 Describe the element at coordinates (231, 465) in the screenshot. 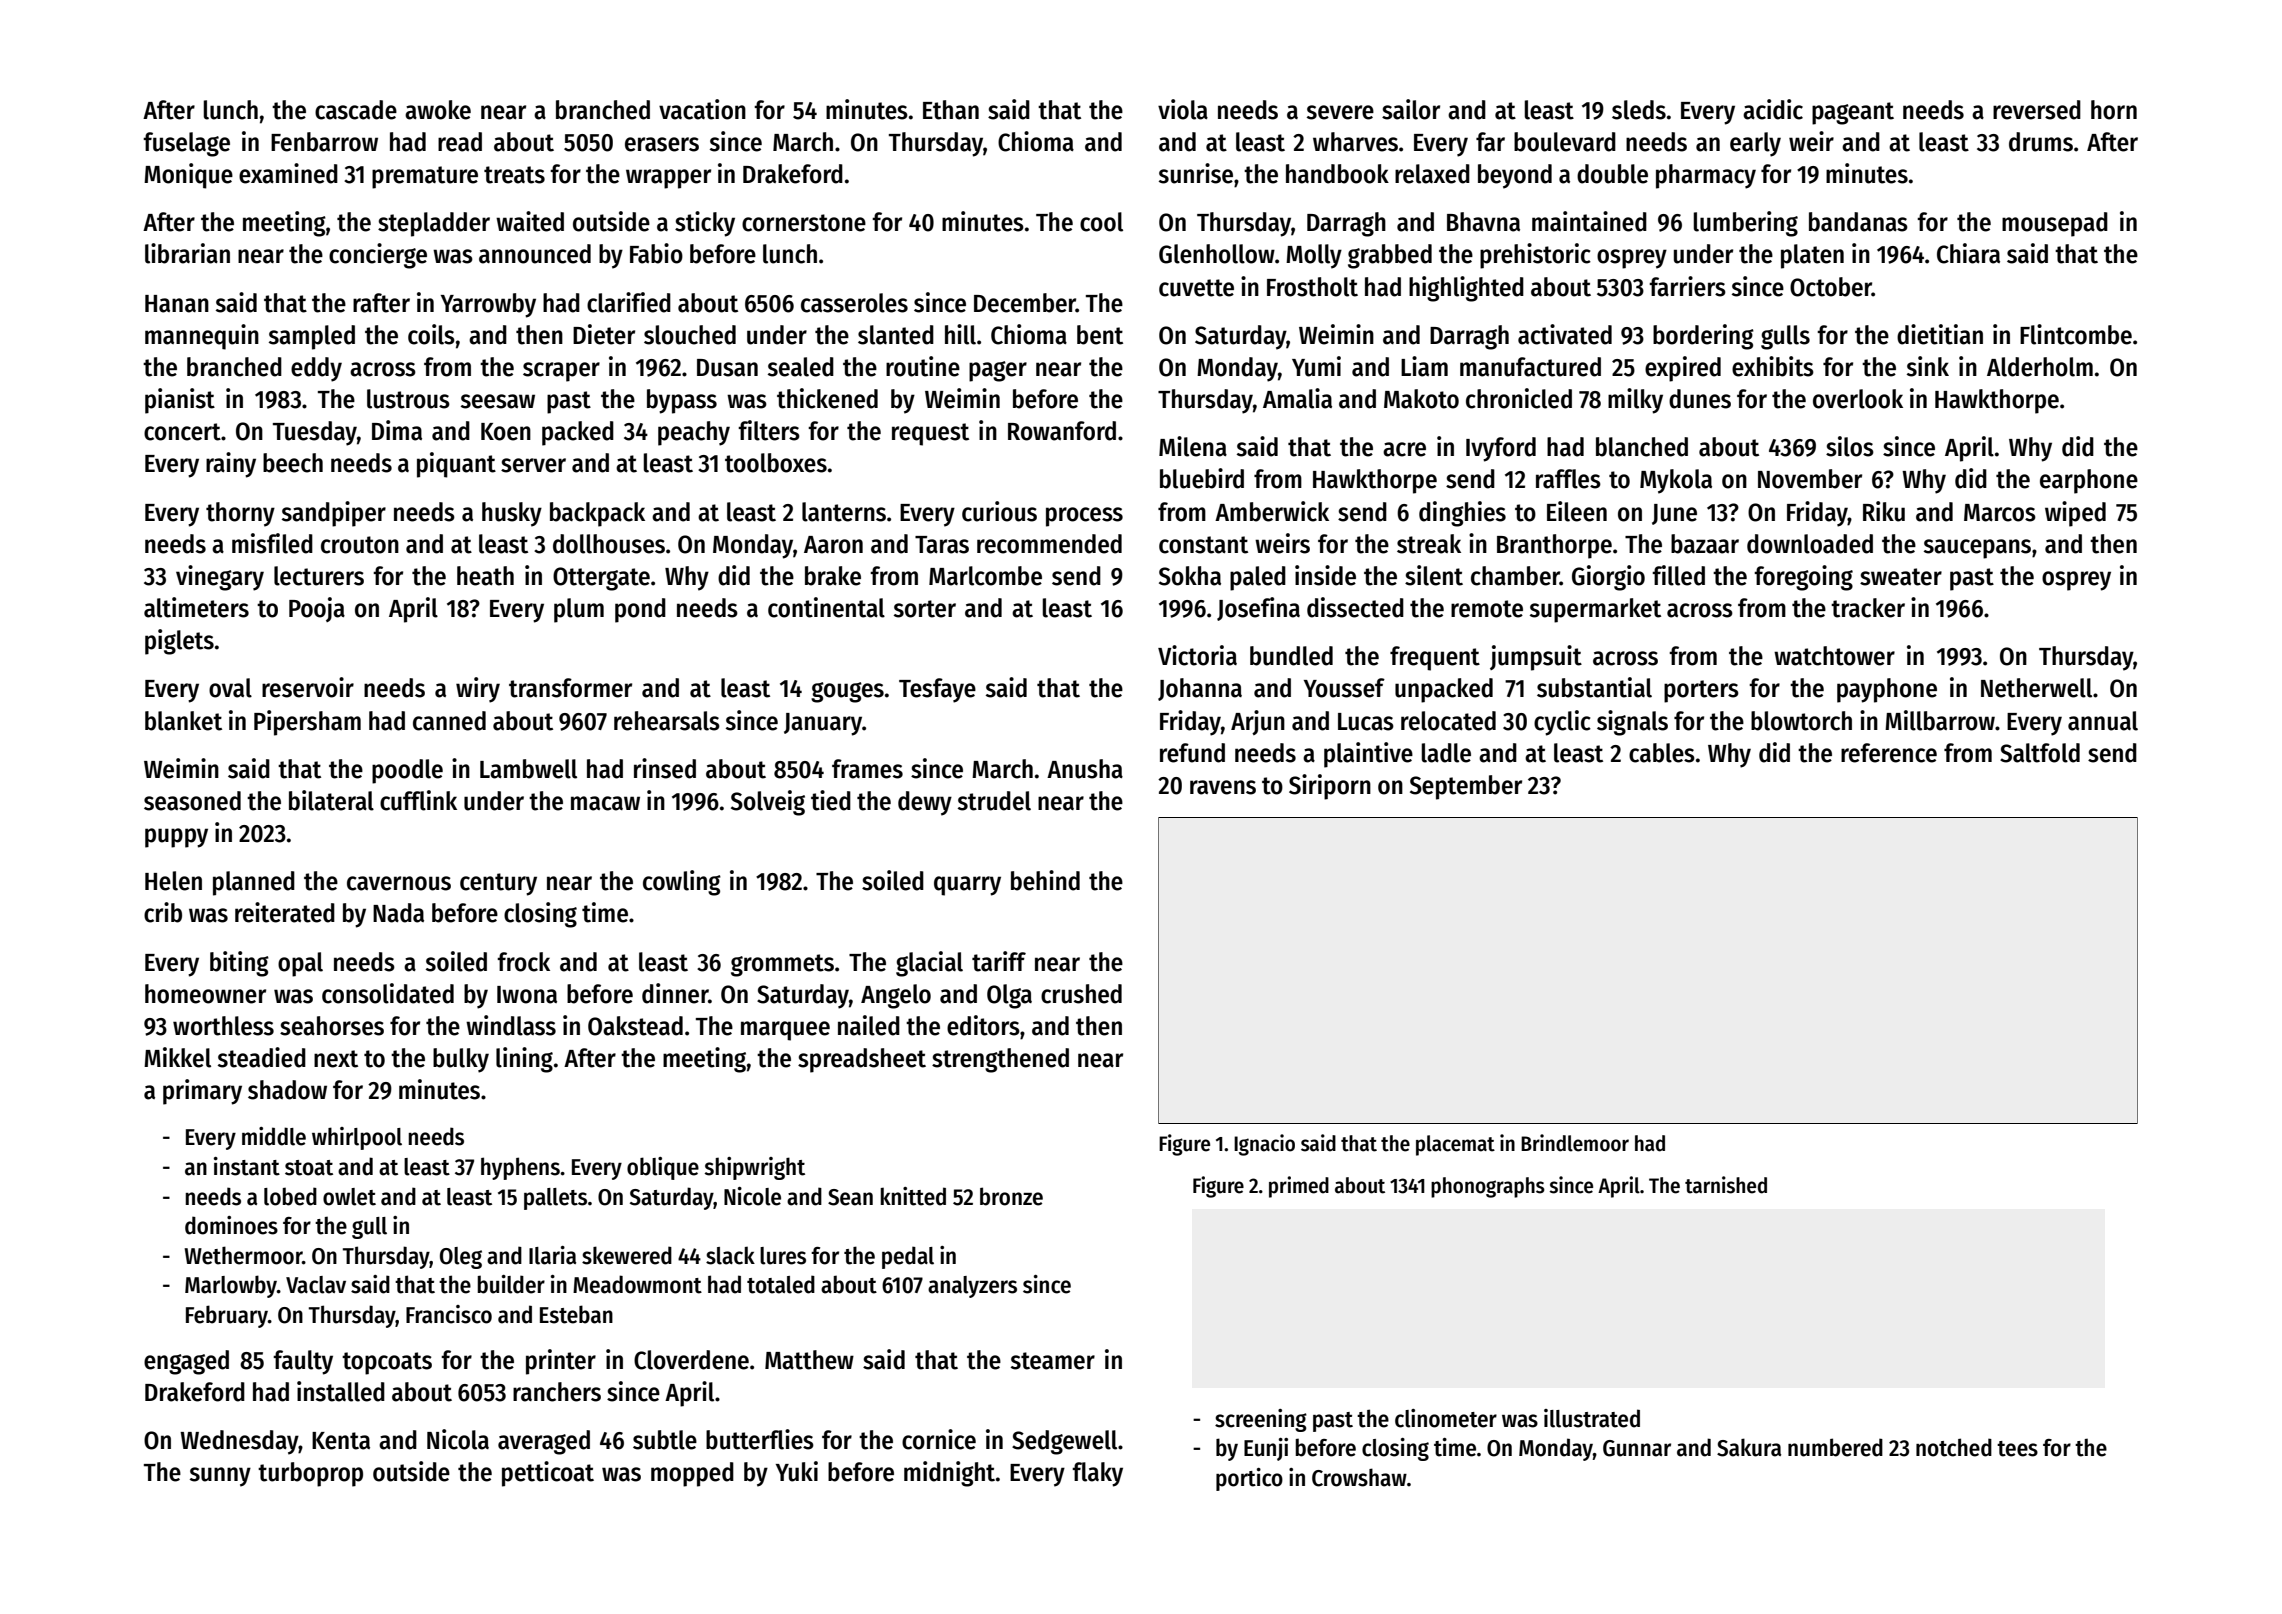

I see `rainy` at that location.
